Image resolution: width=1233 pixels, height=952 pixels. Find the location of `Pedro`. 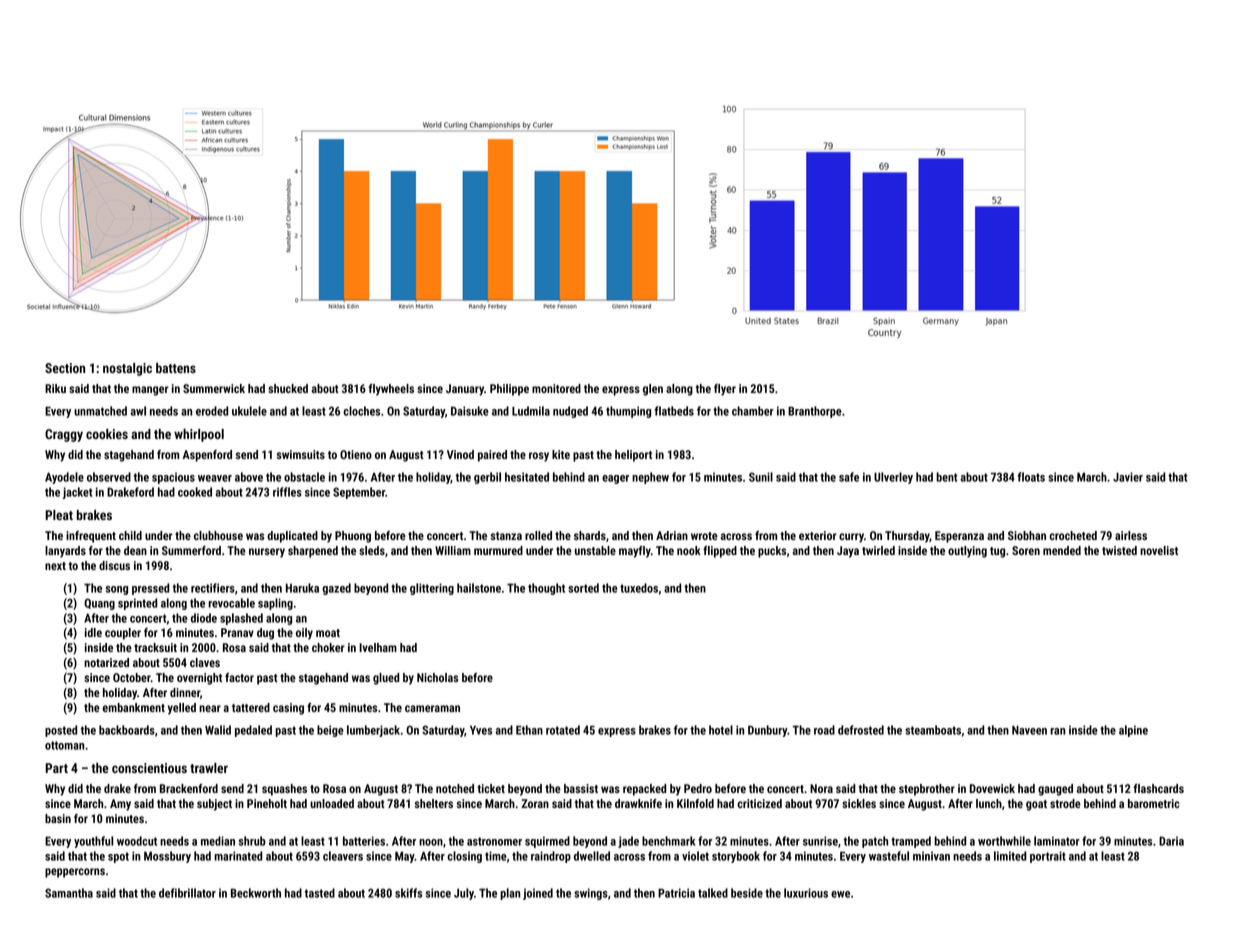

Pedro is located at coordinates (698, 788).
